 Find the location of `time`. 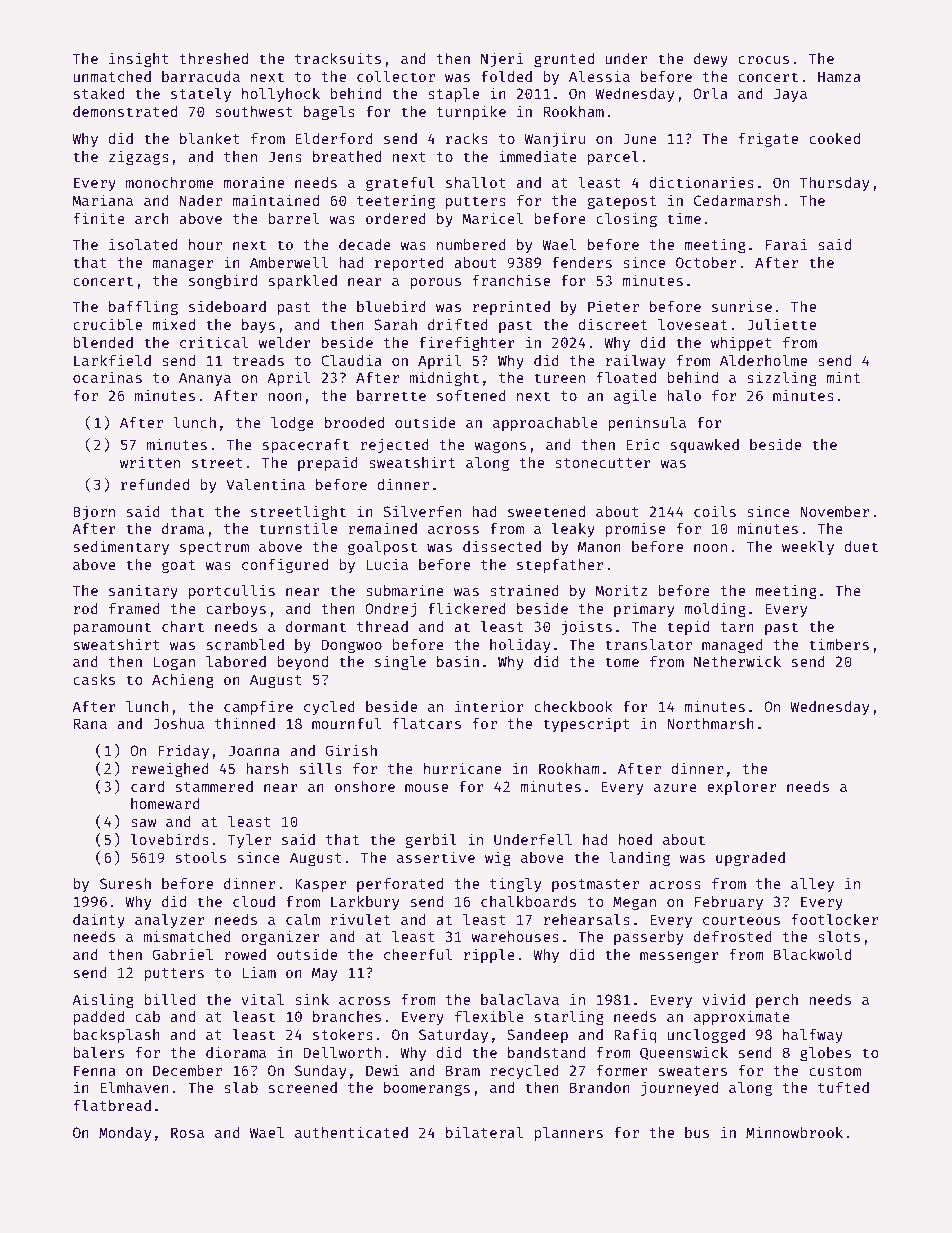

time is located at coordinates (684, 218).
